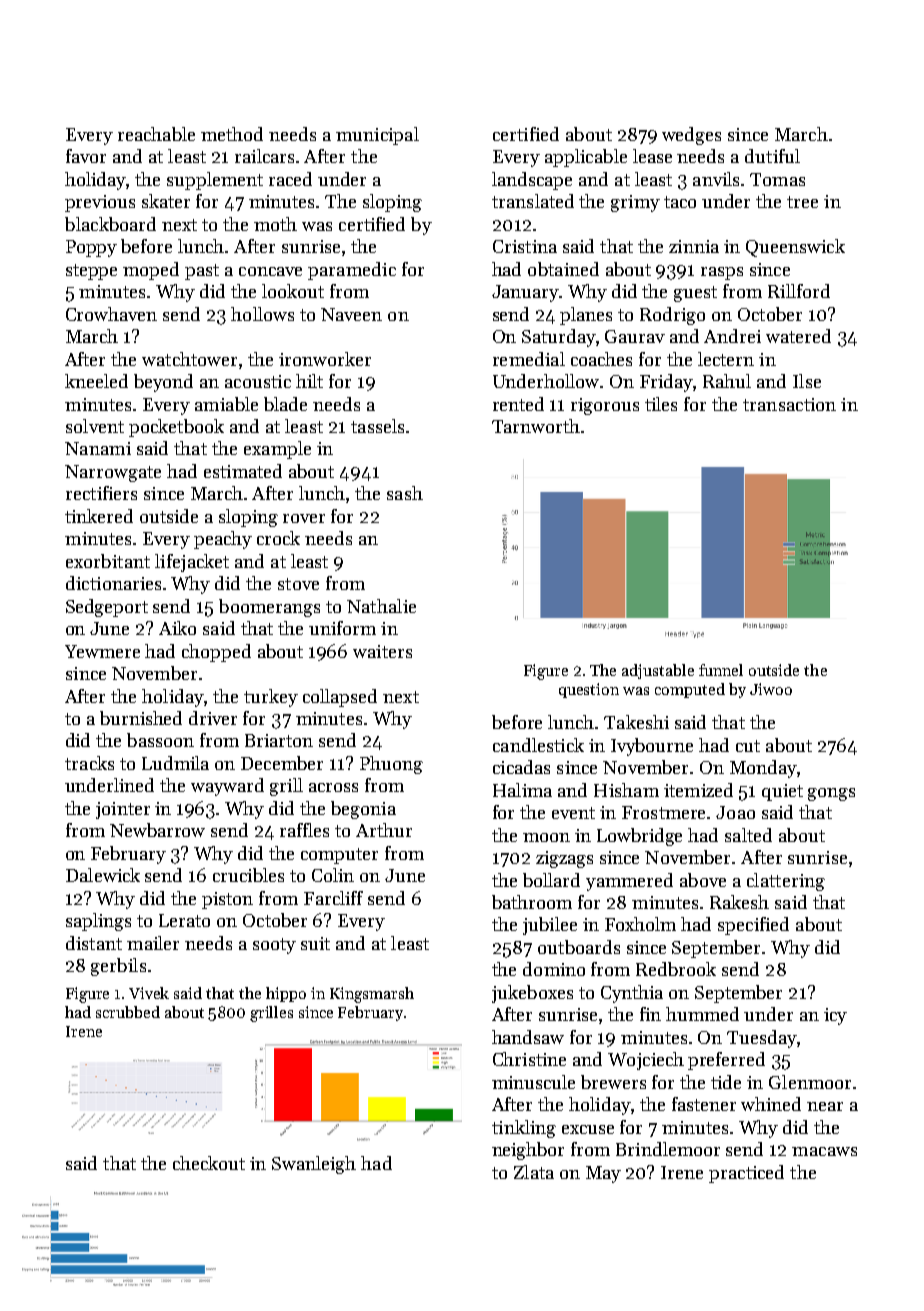  Describe the element at coordinates (772, 156) in the screenshot. I see `dutiful` at that location.
